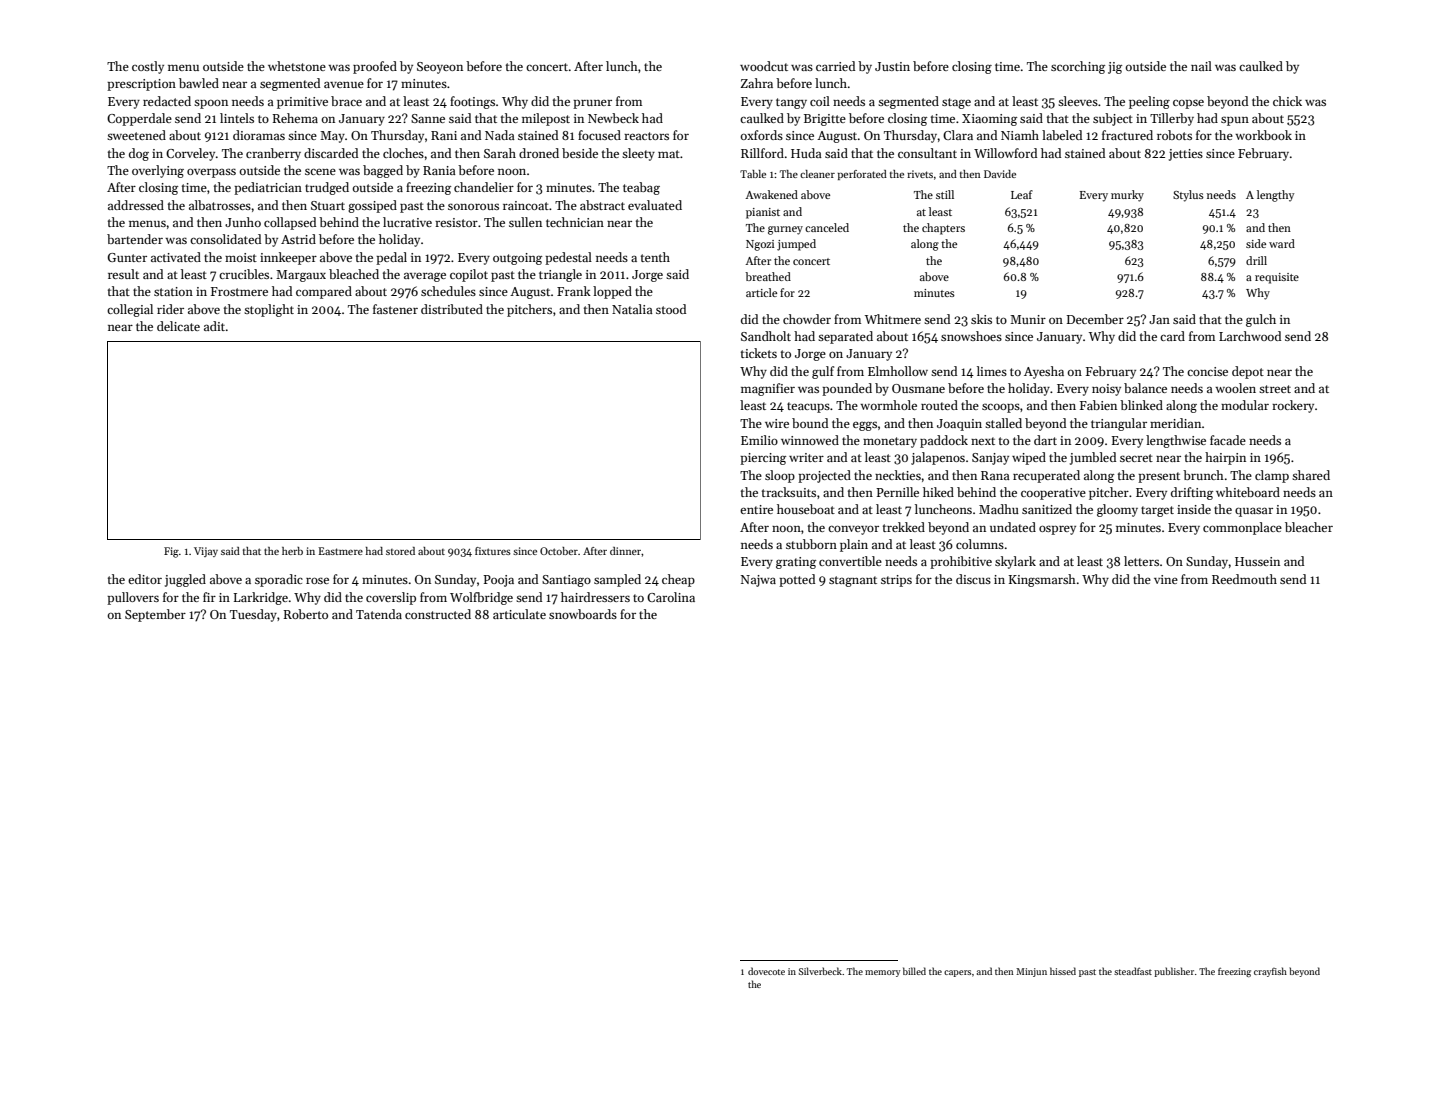  I want to click on scorching, so click(1078, 67).
